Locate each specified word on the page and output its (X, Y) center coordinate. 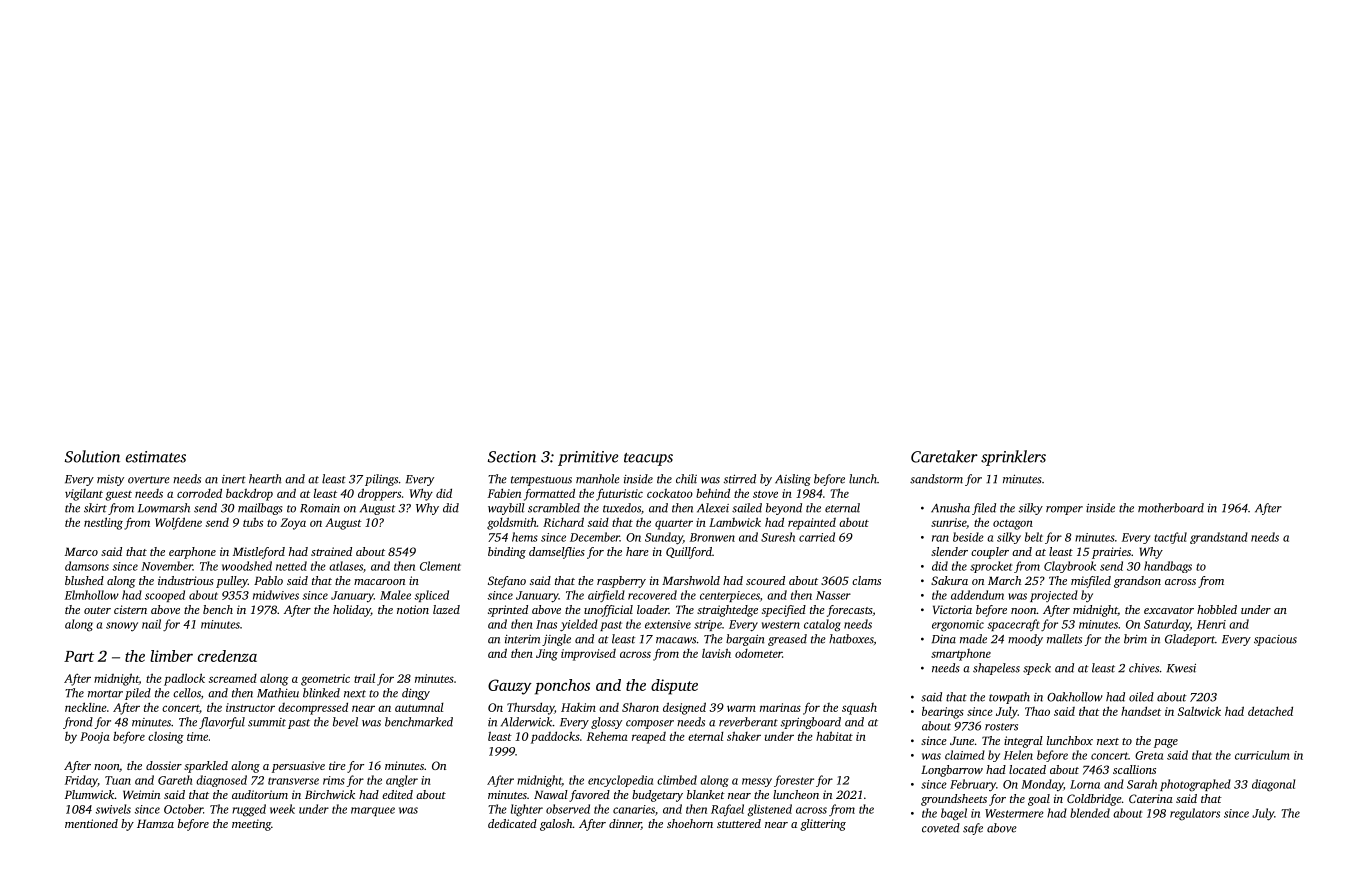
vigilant (84, 495)
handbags (1168, 567)
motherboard (1171, 508)
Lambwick (735, 522)
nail (151, 624)
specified (784, 611)
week (282, 809)
